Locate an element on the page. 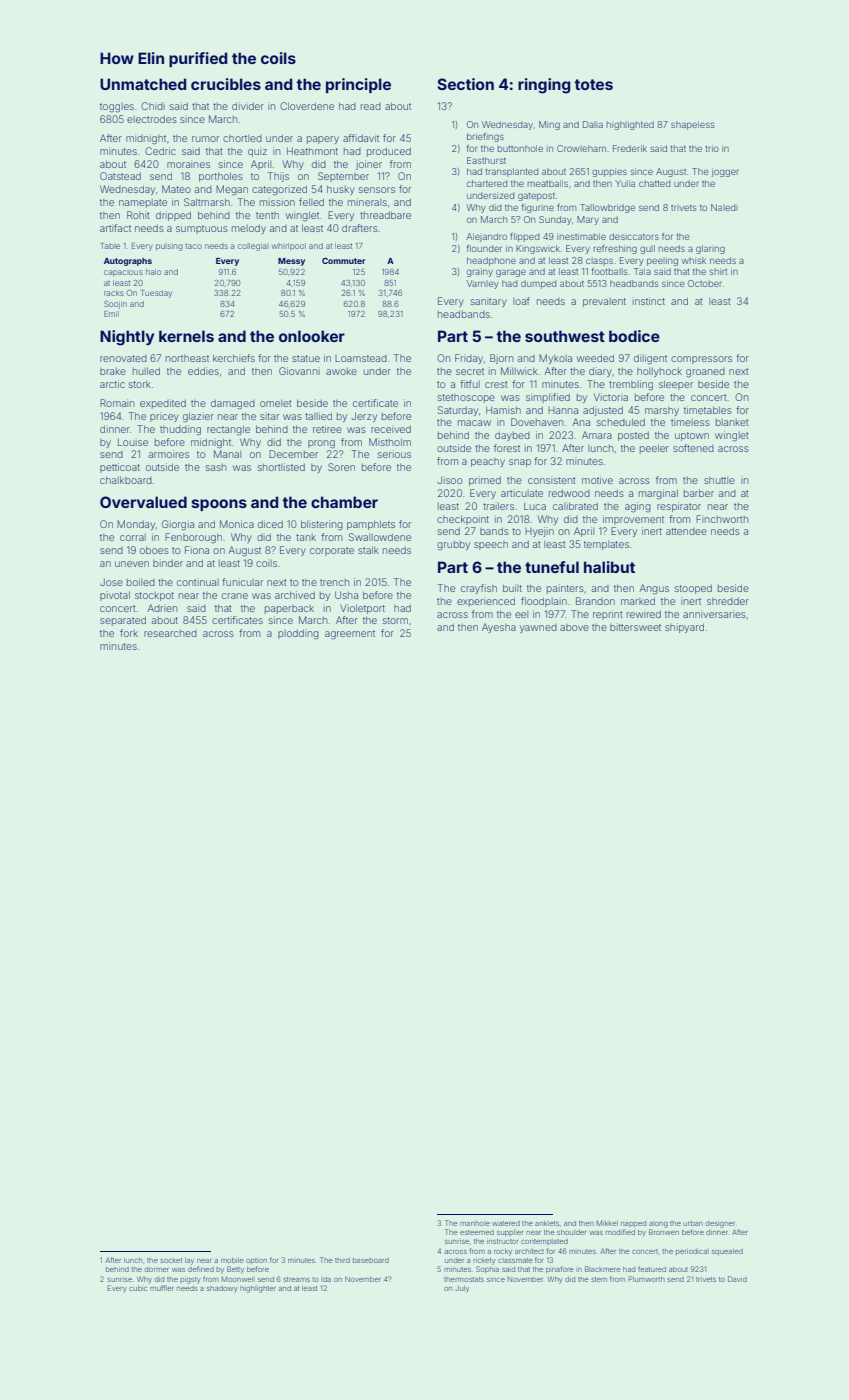  researched is located at coordinates (170, 633).
